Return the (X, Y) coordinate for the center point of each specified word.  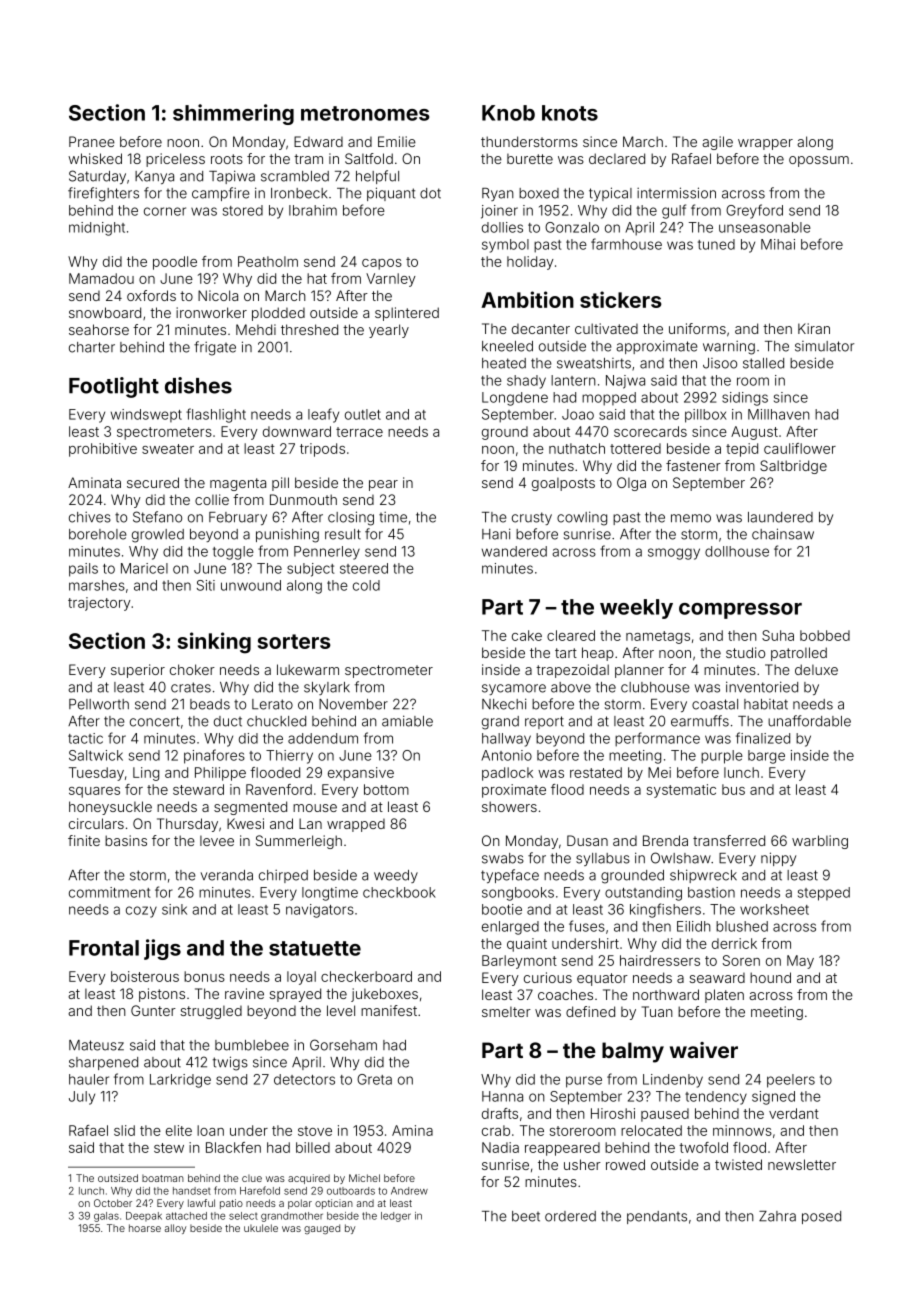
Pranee (92, 141)
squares (94, 792)
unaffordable (809, 721)
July (82, 1098)
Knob (508, 113)
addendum (323, 738)
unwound (251, 585)
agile (717, 143)
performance (657, 739)
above (571, 687)
